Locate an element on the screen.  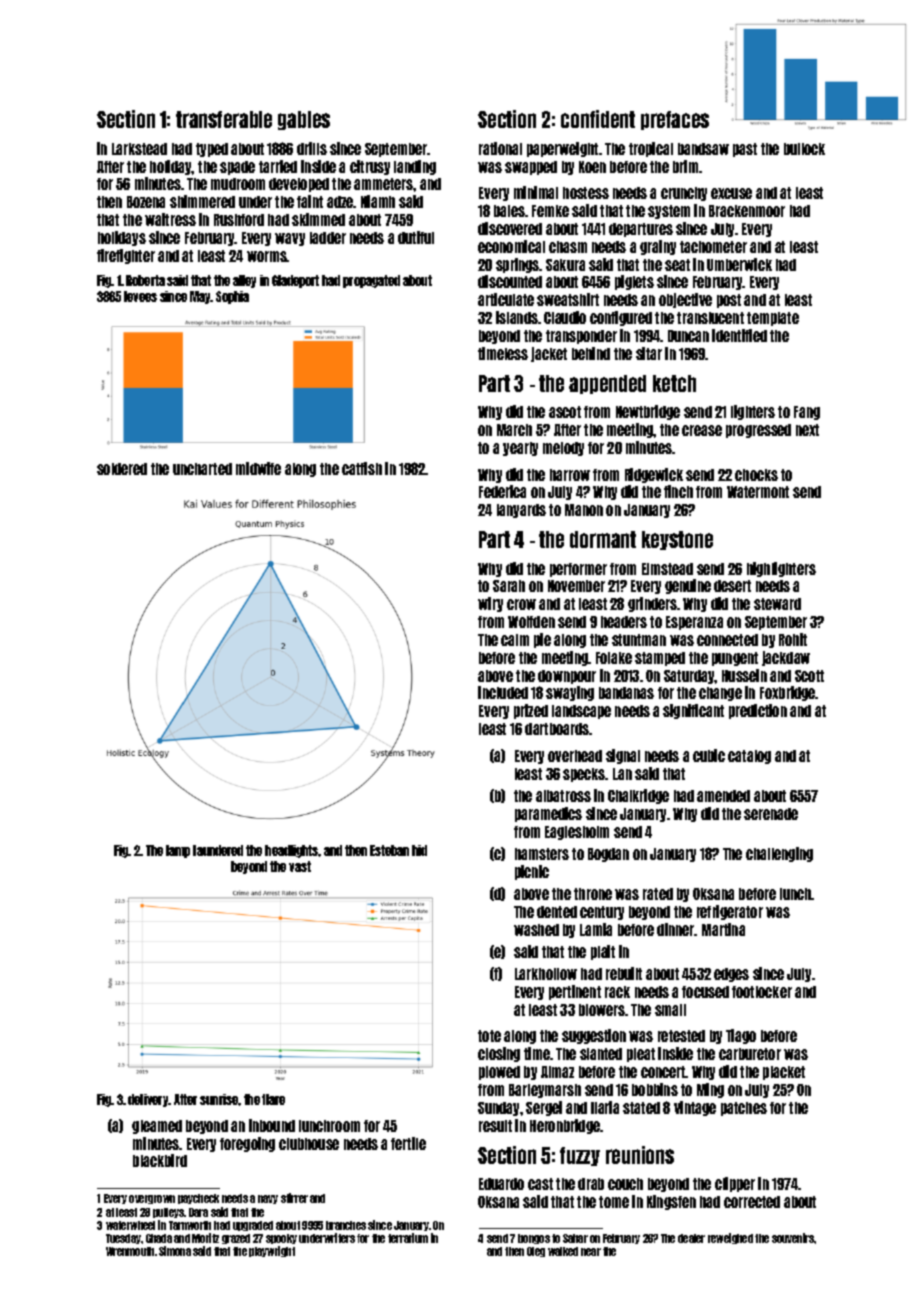
placket is located at coordinates (784, 1073).
